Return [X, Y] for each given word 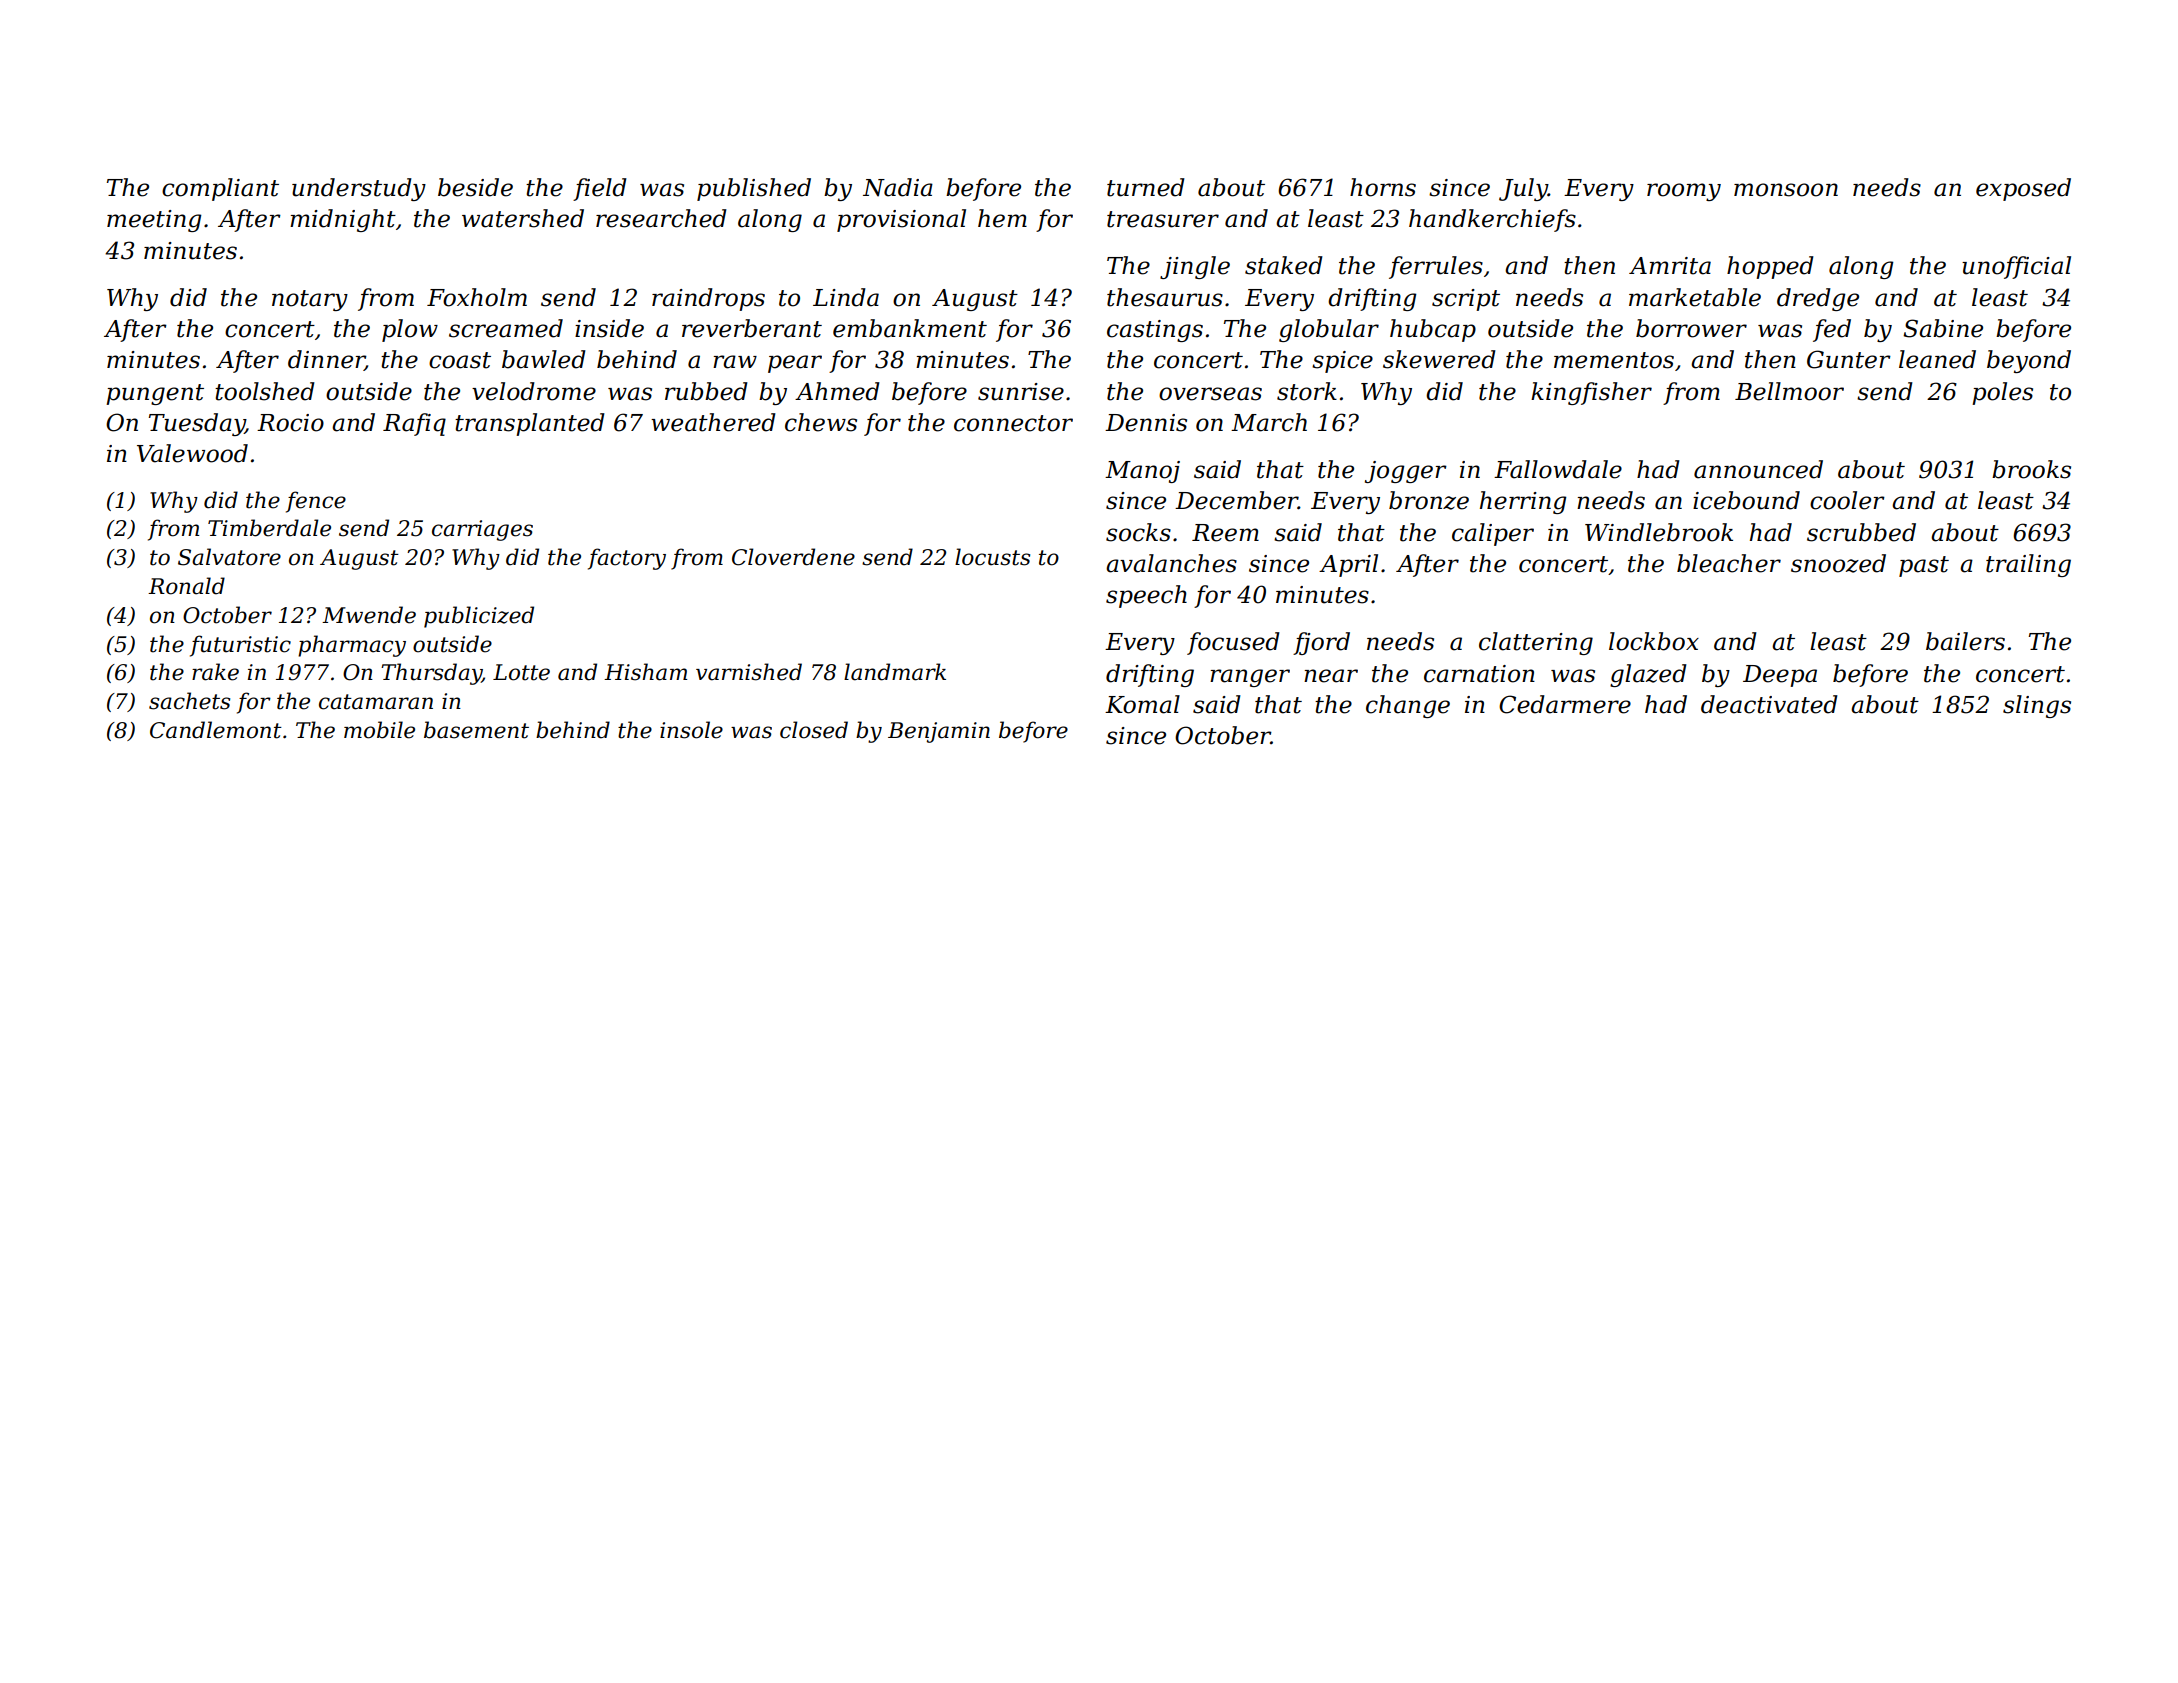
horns [1383, 187]
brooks [2031, 469]
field [600, 189]
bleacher [1729, 563]
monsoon [1786, 190]
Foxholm [477, 297]
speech [1146, 596]
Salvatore [229, 557]
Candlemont [216, 730]
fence [316, 502]
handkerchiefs [1492, 220]
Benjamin [939, 732]
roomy [1684, 192]
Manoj [1142, 472]
